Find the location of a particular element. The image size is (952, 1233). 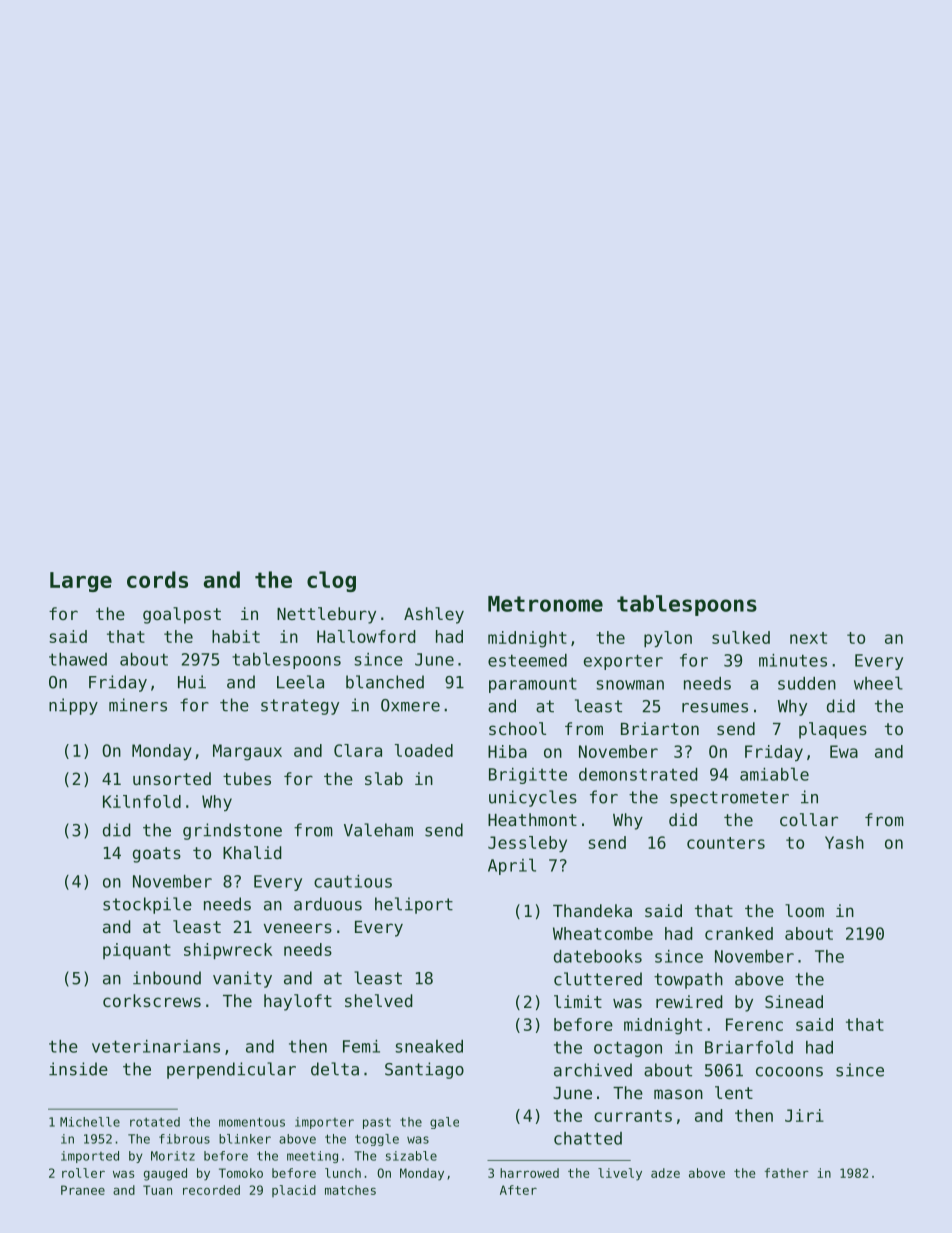

goalpost is located at coordinates (182, 615).
